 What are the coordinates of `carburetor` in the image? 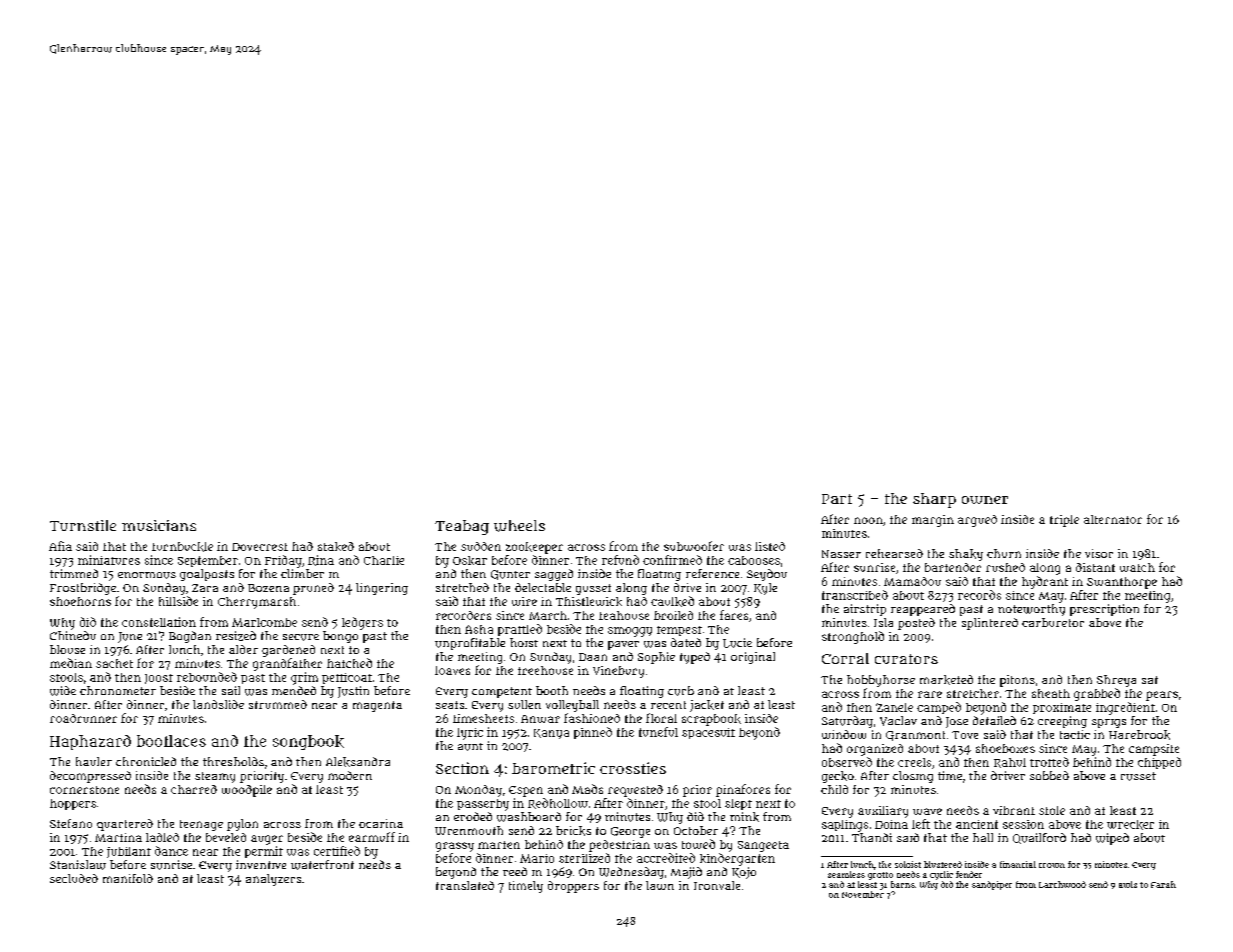 It's located at (1053, 622).
